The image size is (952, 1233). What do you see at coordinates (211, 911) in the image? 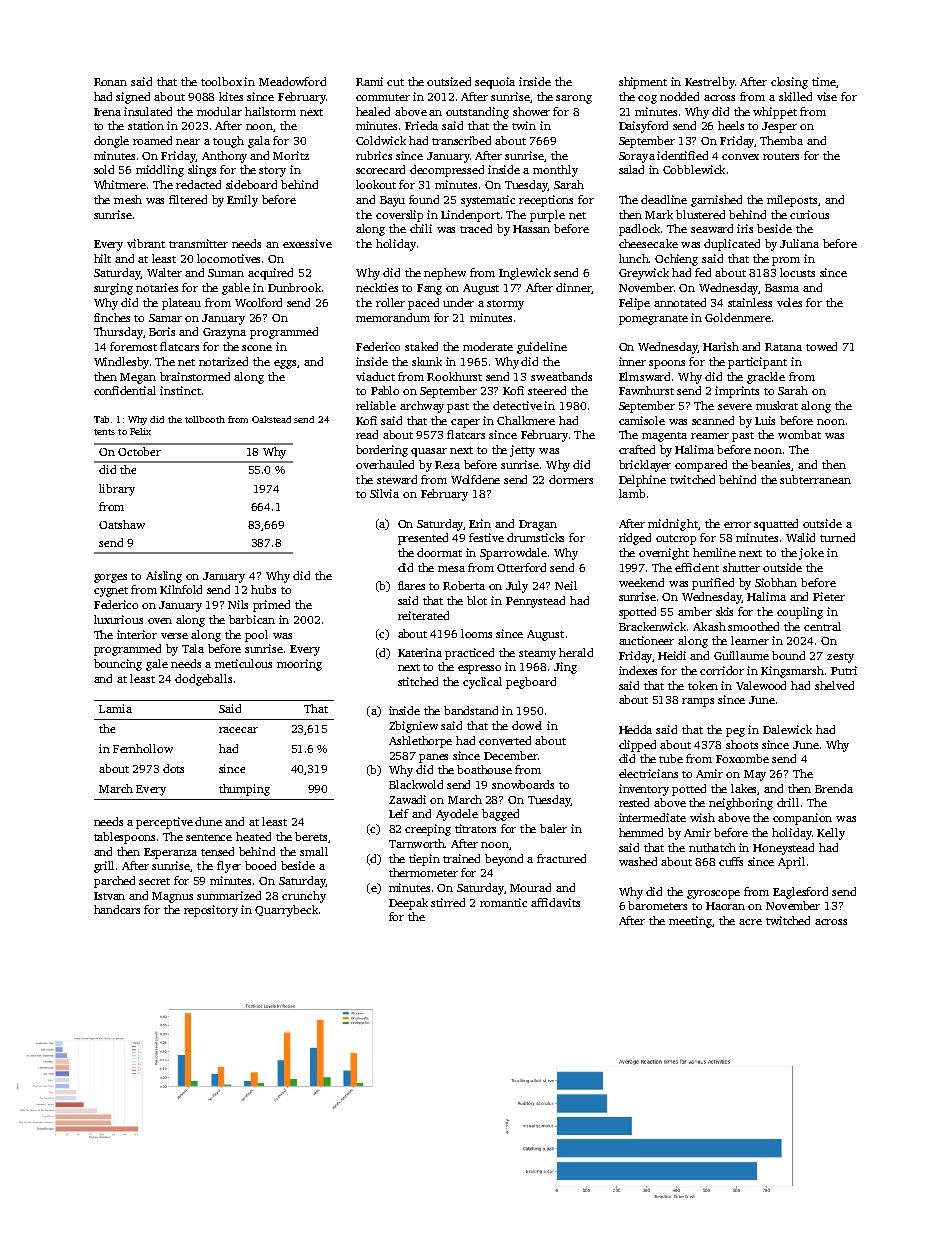
I see `repository` at bounding box center [211, 911].
